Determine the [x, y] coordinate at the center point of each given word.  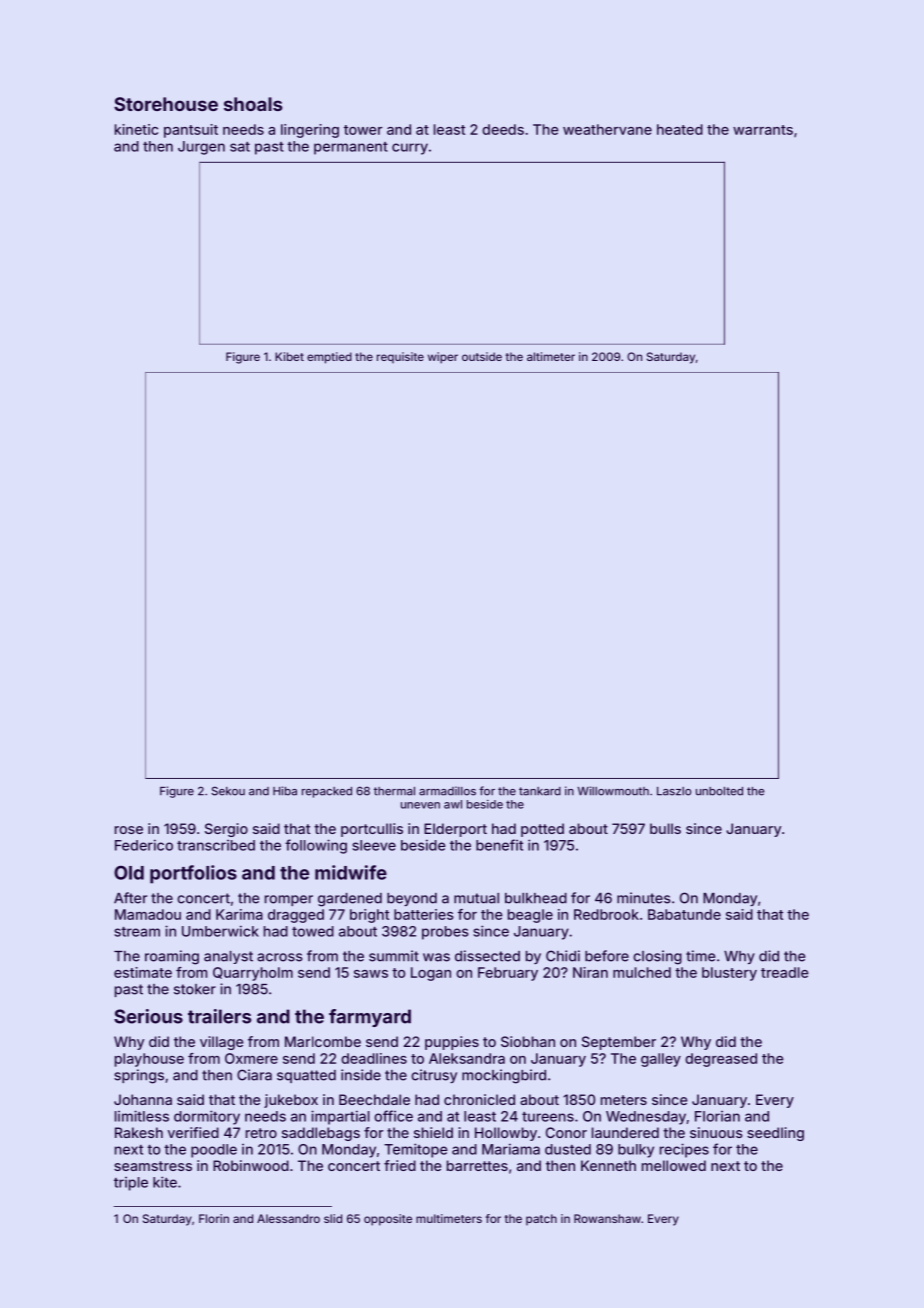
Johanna [143, 1099]
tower [363, 130]
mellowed [674, 1165]
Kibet [289, 356]
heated [680, 129]
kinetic [136, 129]
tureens [548, 1117]
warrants [763, 130]
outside [482, 356]
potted [542, 830]
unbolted [719, 791]
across [280, 957]
